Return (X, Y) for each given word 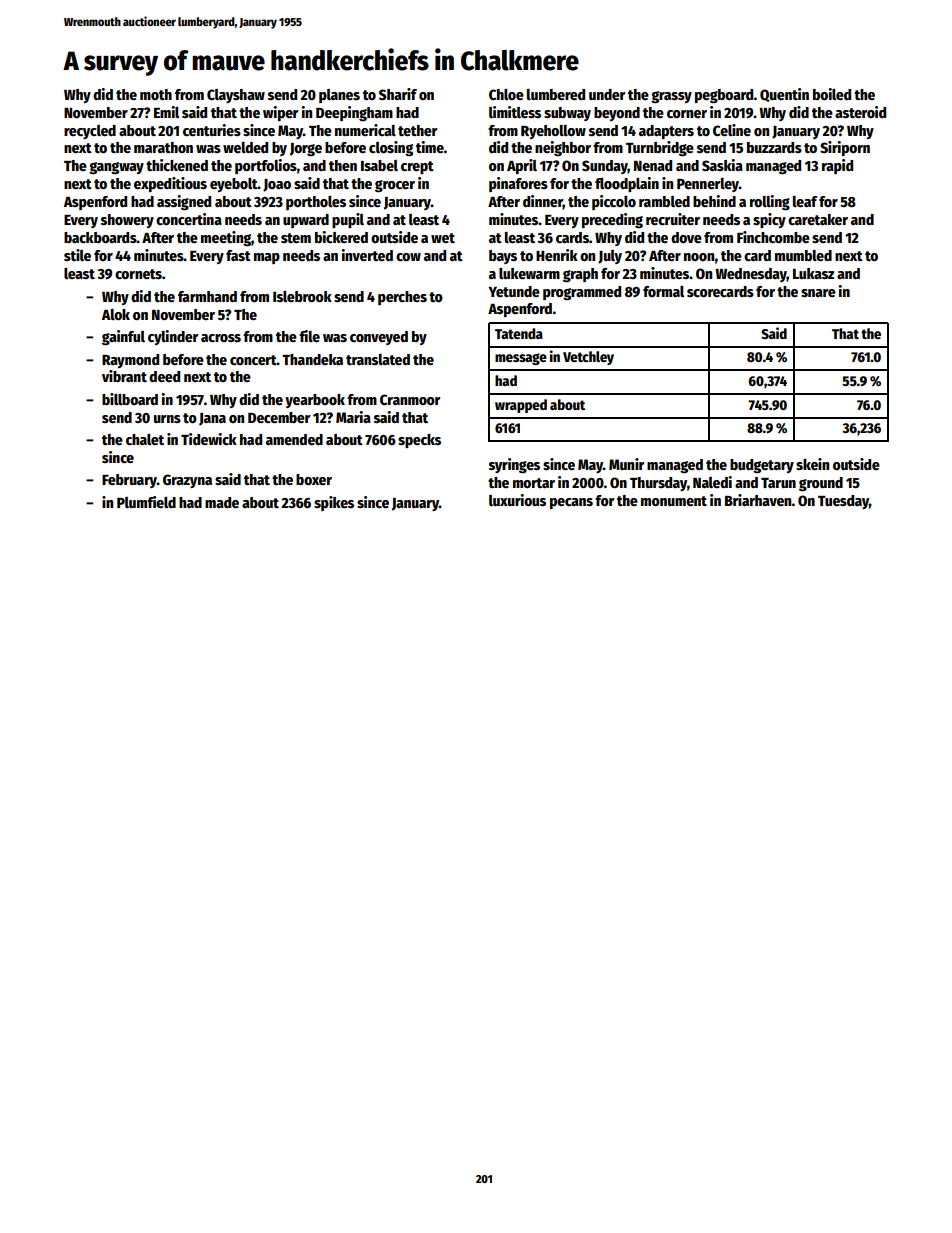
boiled (832, 94)
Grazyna (187, 481)
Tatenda (519, 333)
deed (164, 376)
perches (402, 298)
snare (818, 293)
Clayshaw (236, 96)
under (607, 94)
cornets (138, 274)
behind (714, 201)
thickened (177, 165)
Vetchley (588, 358)
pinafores (518, 184)
